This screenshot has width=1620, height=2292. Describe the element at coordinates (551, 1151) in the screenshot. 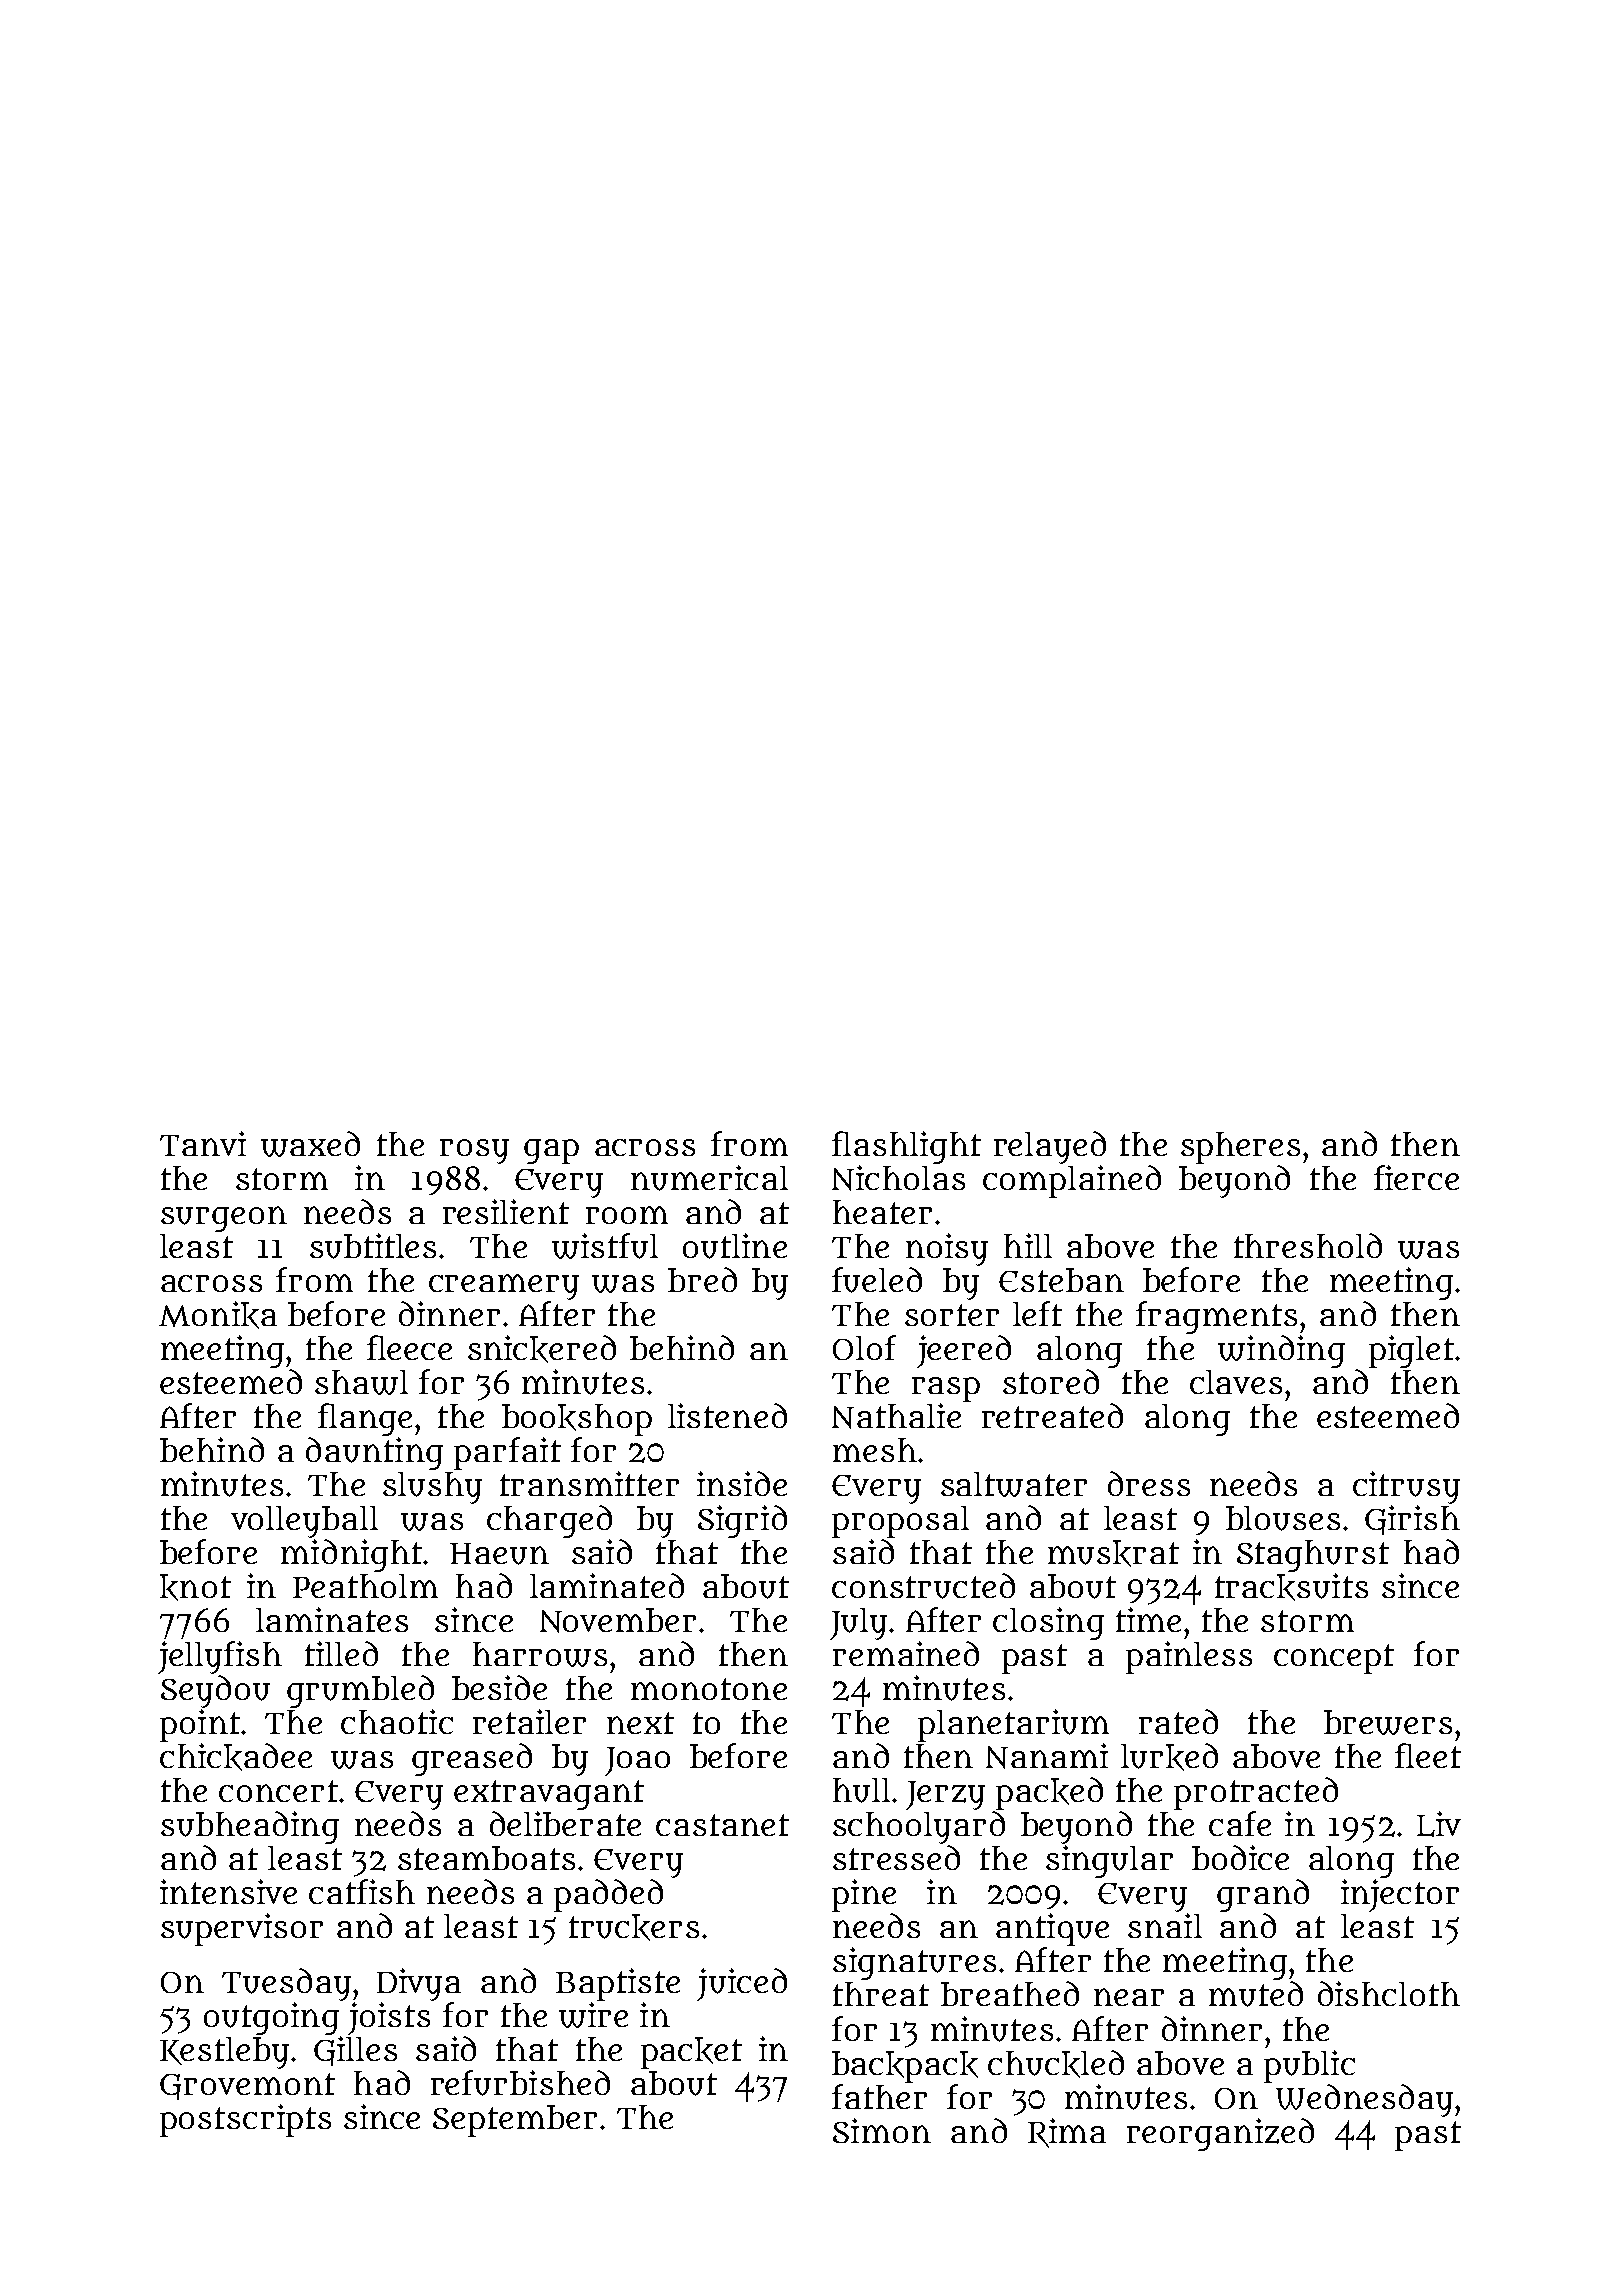

I see `gap` at that location.
